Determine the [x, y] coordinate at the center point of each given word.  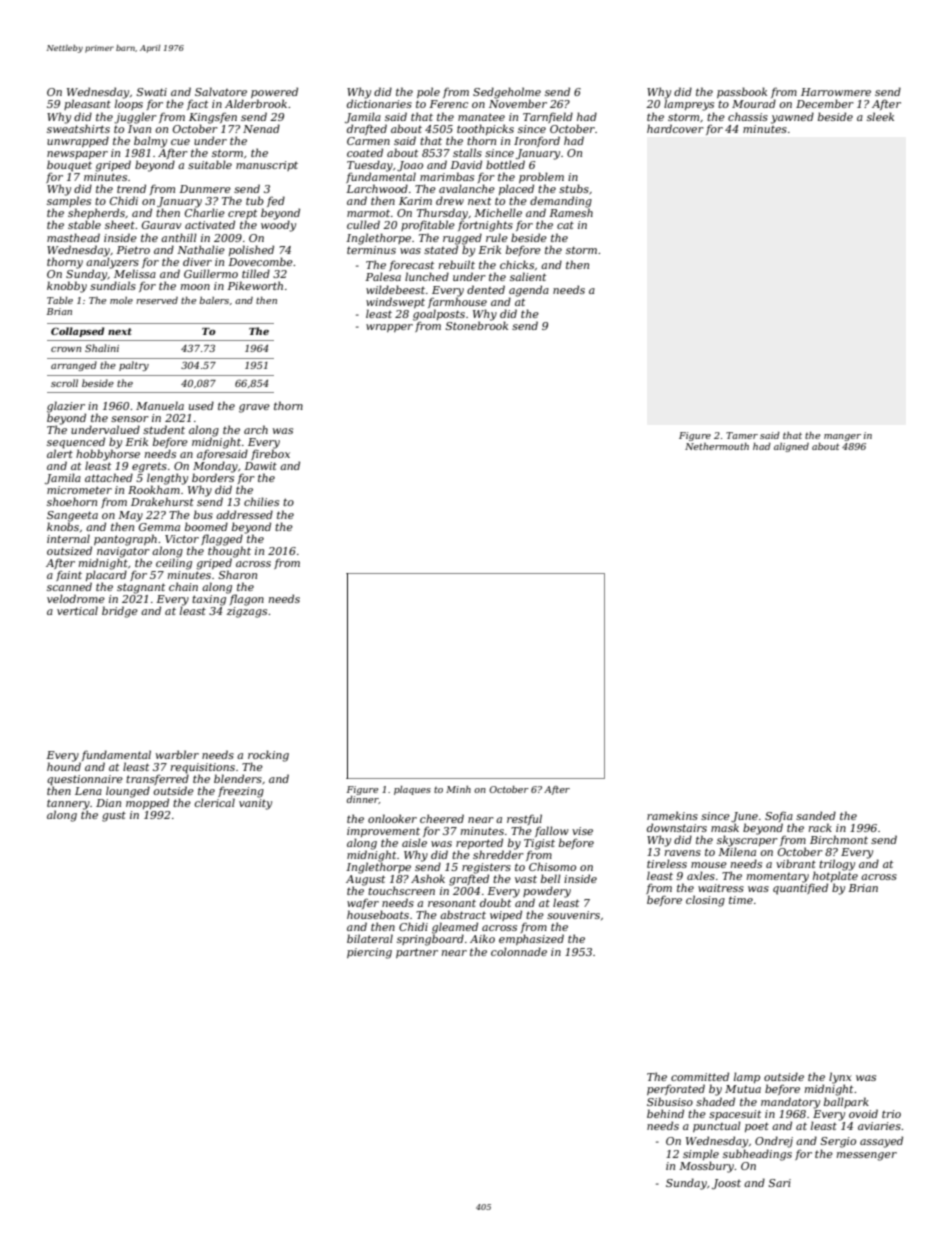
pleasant [87, 104]
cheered [442, 818]
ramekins [672, 815]
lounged [128, 792]
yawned [792, 118]
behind [665, 1113]
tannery [68, 805]
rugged [462, 239]
